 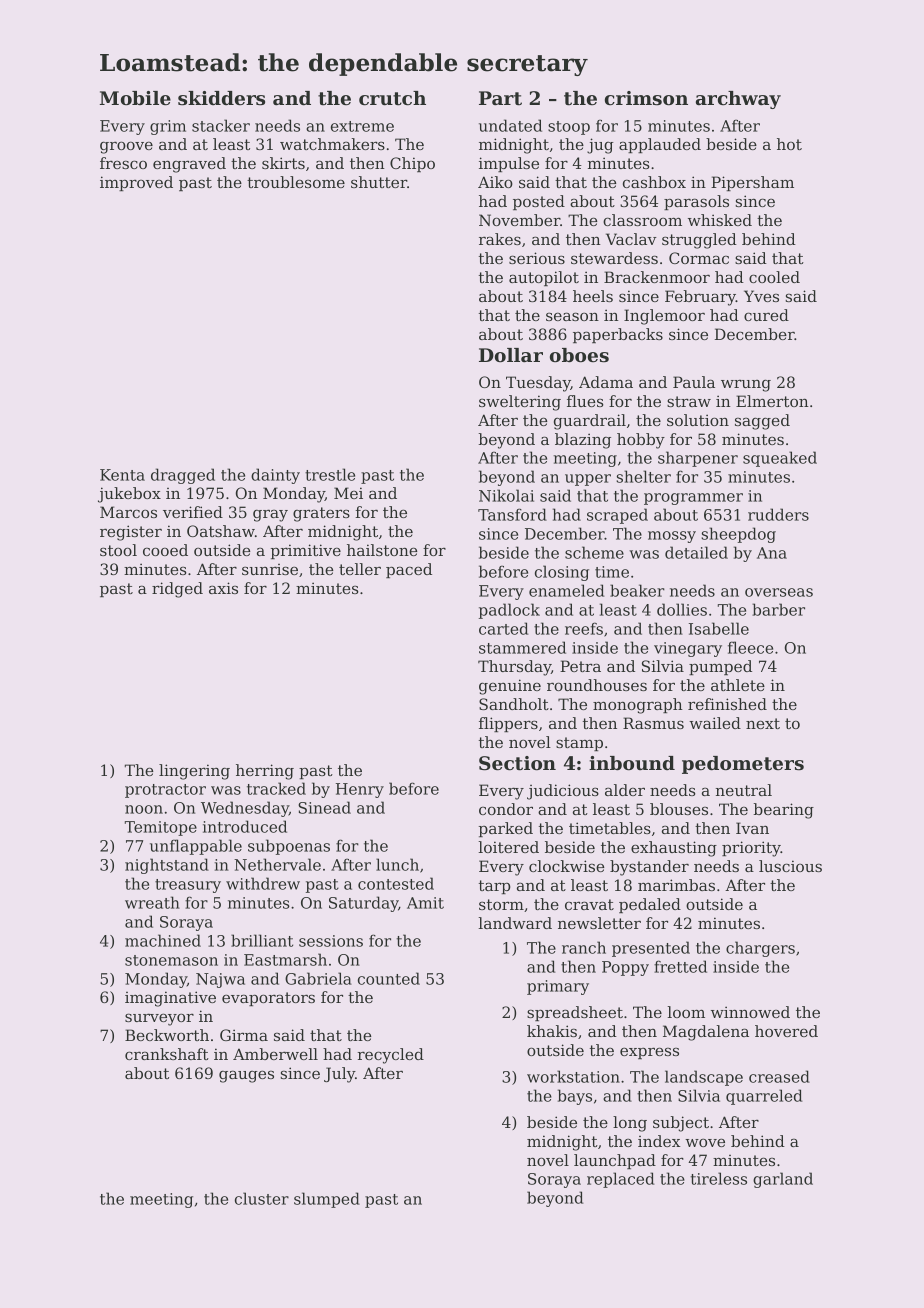 What do you see at coordinates (122, 475) in the screenshot?
I see `Kenta` at bounding box center [122, 475].
